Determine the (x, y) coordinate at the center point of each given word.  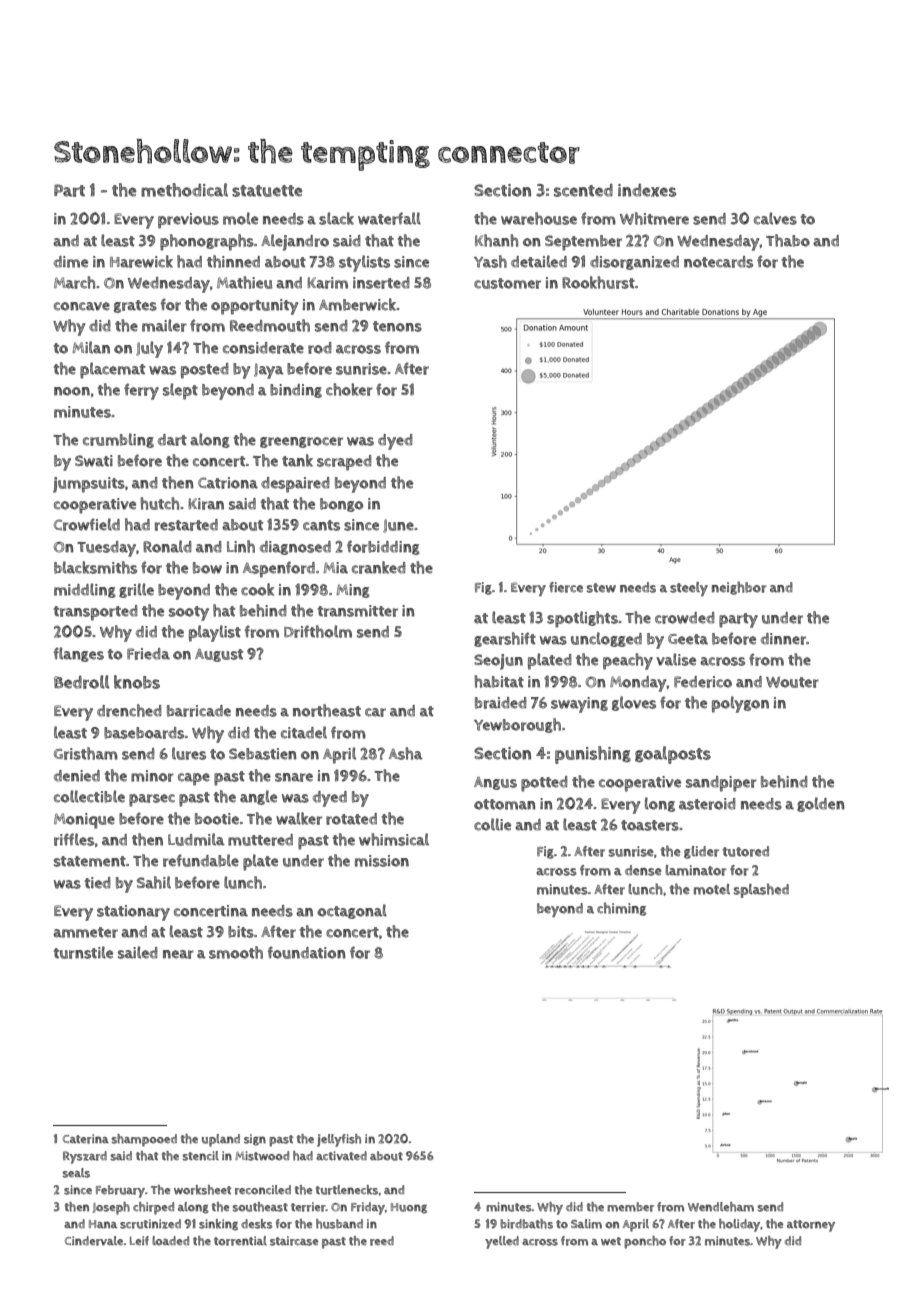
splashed (761, 890)
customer (507, 283)
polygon (740, 704)
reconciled (263, 1190)
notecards (718, 262)
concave (82, 306)
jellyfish (339, 1140)
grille (136, 590)
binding (296, 391)
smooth (236, 952)
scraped (344, 463)
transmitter (358, 611)
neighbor (739, 588)
